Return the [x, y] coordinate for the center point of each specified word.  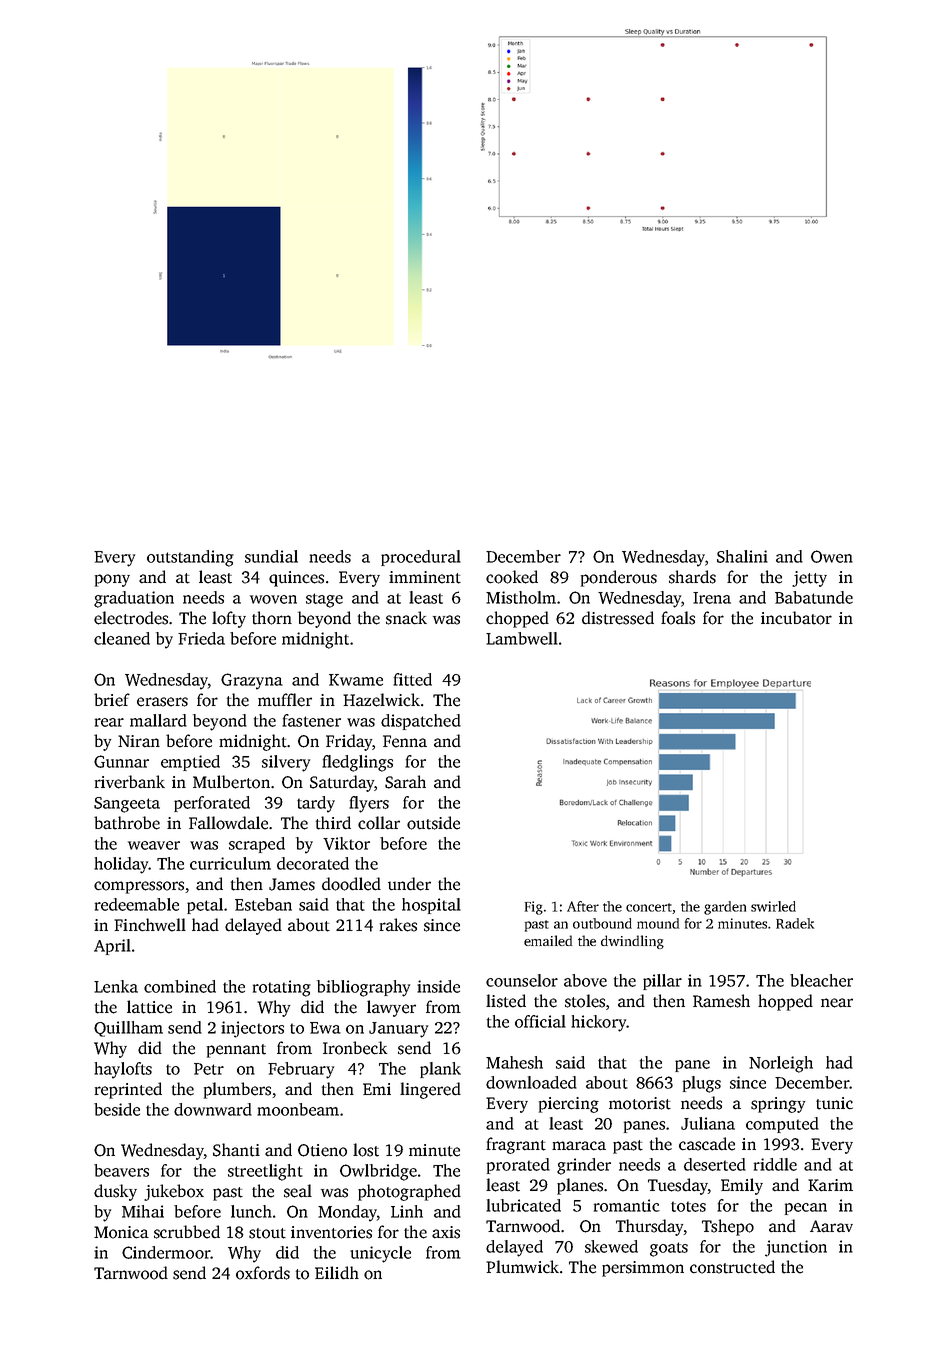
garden [725, 908]
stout [267, 1233]
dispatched [421, 722]
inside [438, 986]
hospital [431, 906]
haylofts [123, 1070]
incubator [796, 618]
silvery [286, 763]
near [837, 1003]
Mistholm [521, 597]
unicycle [380, 1254]
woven [273, 599]
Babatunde [814, 597]
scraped [257, 845]
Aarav [831, 1226]
